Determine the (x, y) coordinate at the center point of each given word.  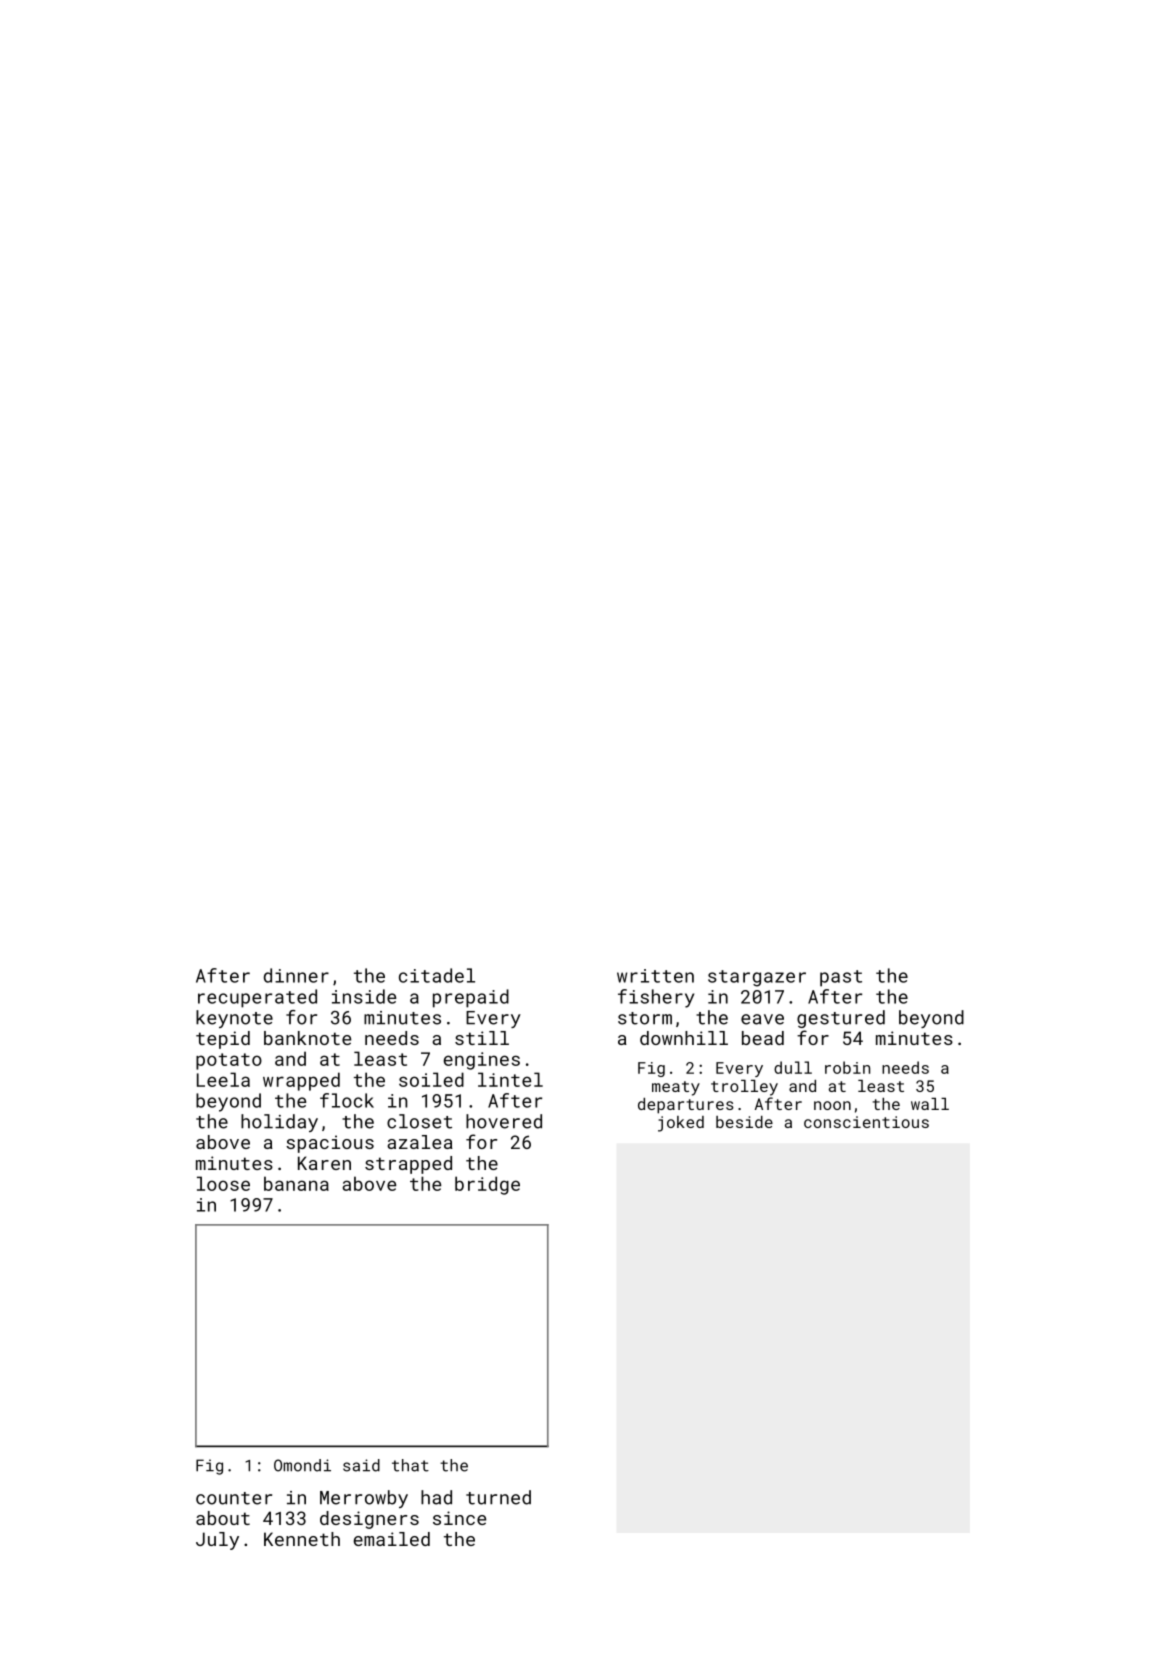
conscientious (866, 1122)
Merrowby (364, 1499)
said (361, 1465)
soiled (431, 1079)
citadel (437, 975)
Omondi (302, 1465)
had (436, 1497)
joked (681, 1124)
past (841, 978)
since (459, 1518)
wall (930, 1104)
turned (498, 1497)
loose (223, 1183)
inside (364, 996)
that (410, 1465)
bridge (487, 1185)
